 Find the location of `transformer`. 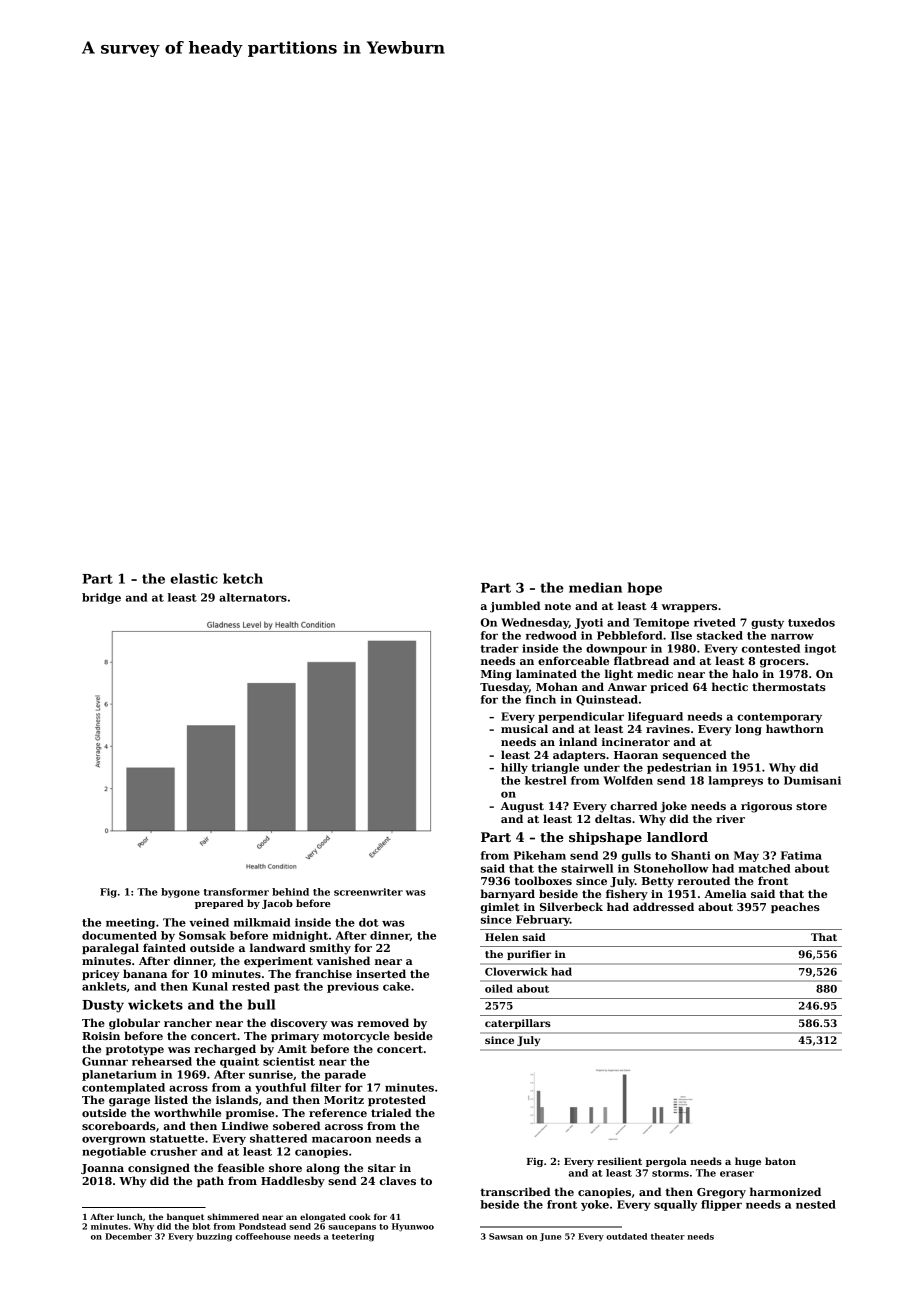

transformer is located at coordinates (236, 892).
